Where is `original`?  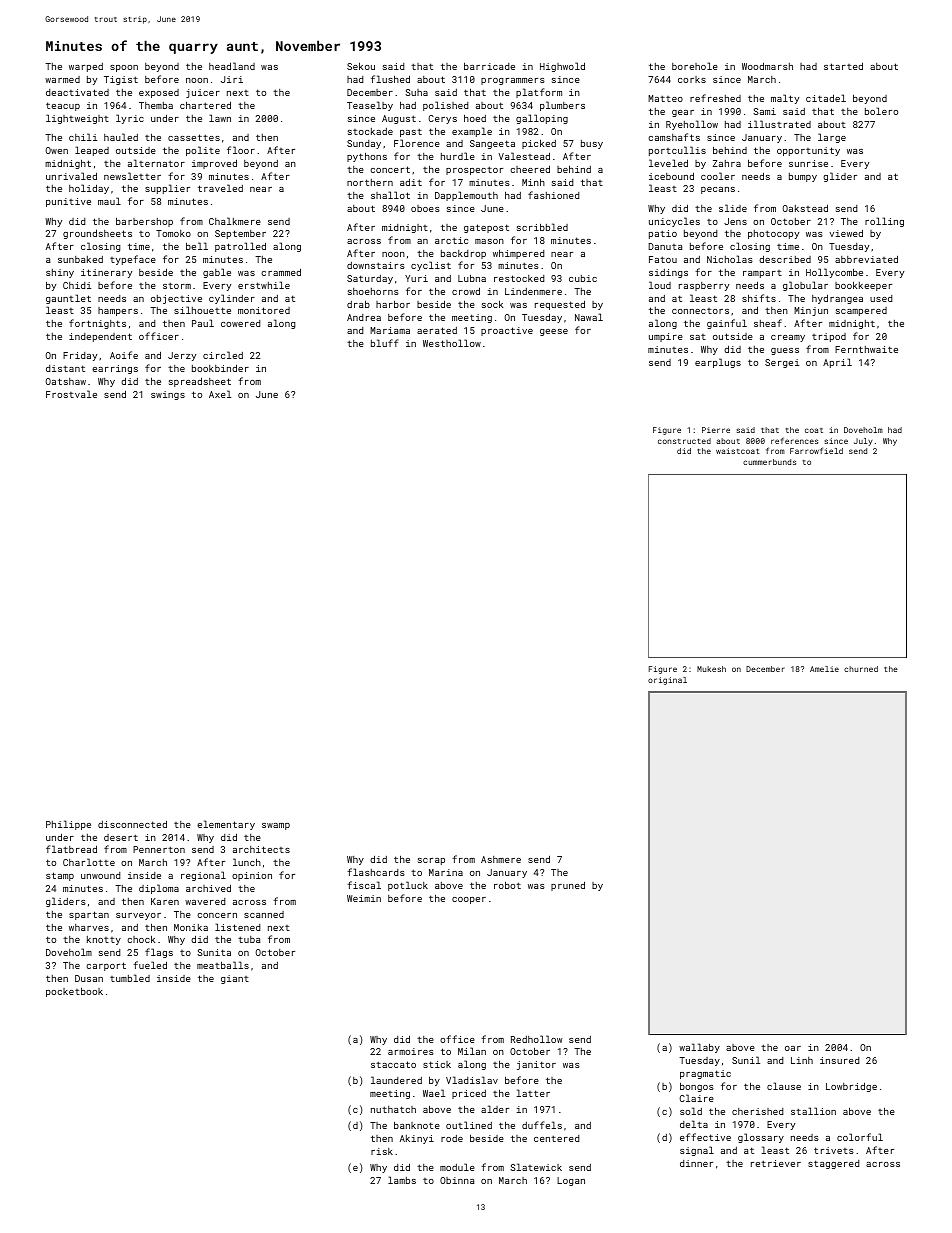 original is located at coordinates (667, 681).
